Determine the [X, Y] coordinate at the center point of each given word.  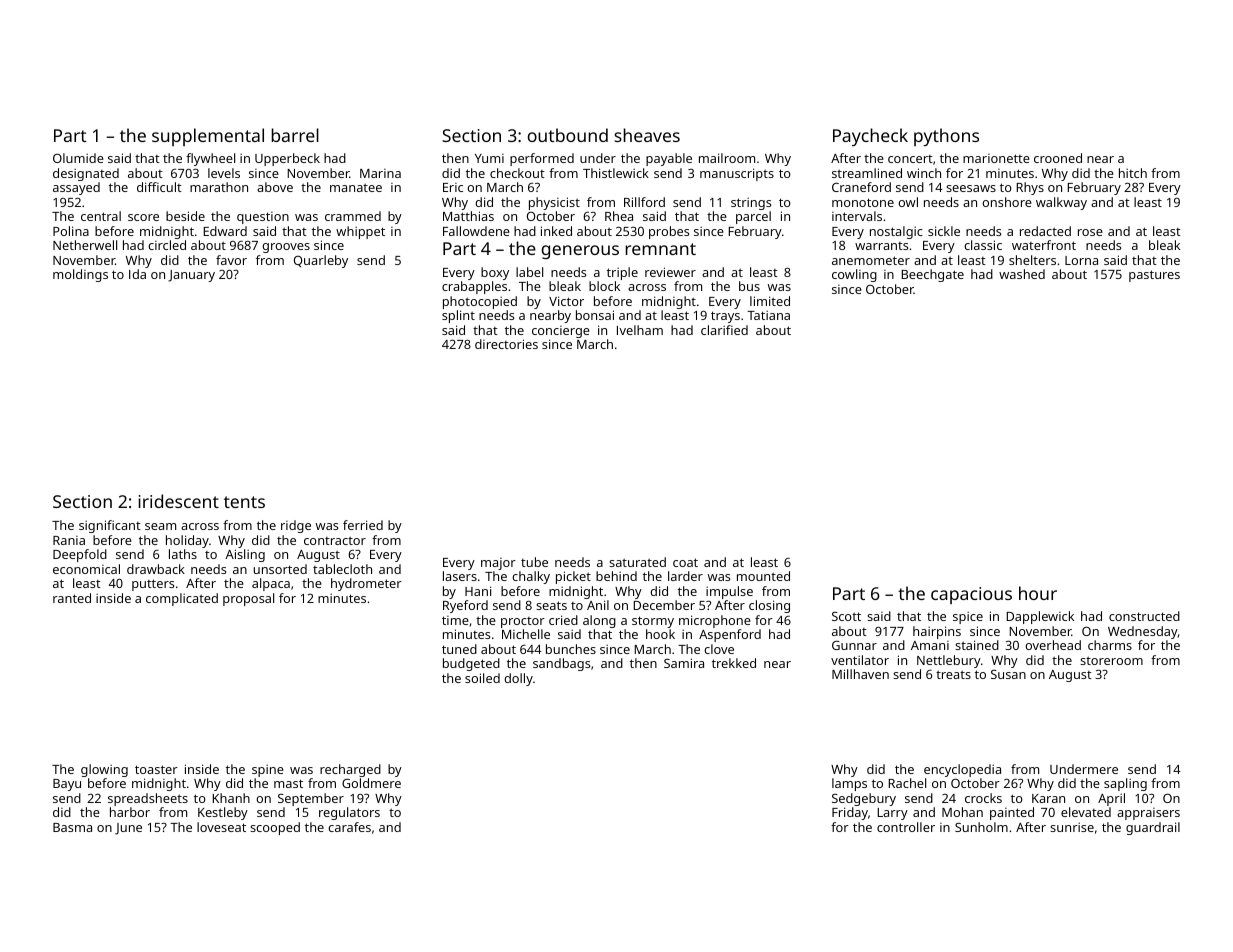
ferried [363, 525]
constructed [1144, 616]
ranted [72, 598]
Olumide [78, 158]
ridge [296, 526]
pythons [946, 137]
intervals [857, 216]
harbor [130, 812]
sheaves [647, 135]
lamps [849, 784]
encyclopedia [962, 770]
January [191, 276]
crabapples [474, 287]
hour [1038, 593]
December [664, 605]
